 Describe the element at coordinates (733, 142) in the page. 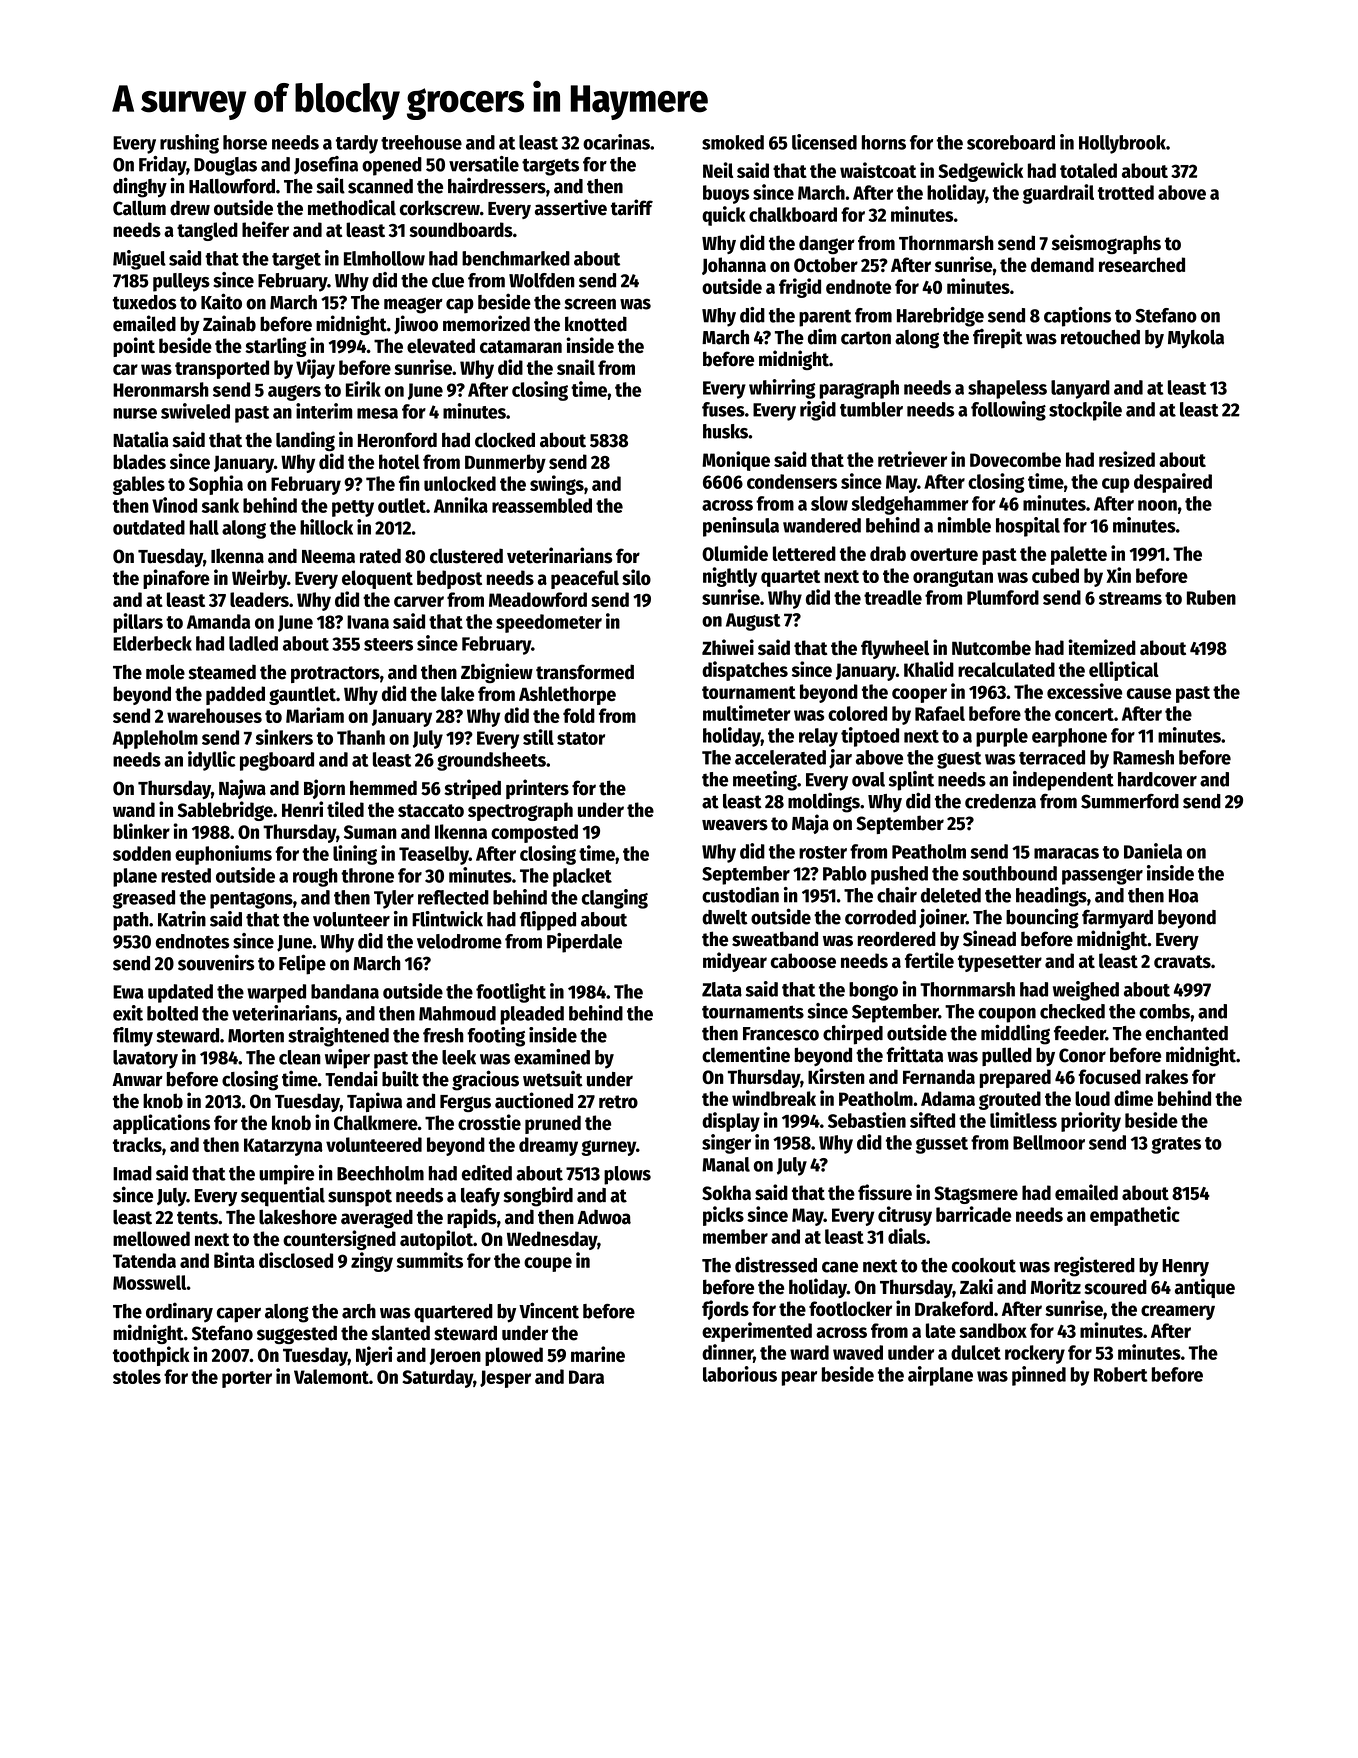

I see `smoked` at that location.
